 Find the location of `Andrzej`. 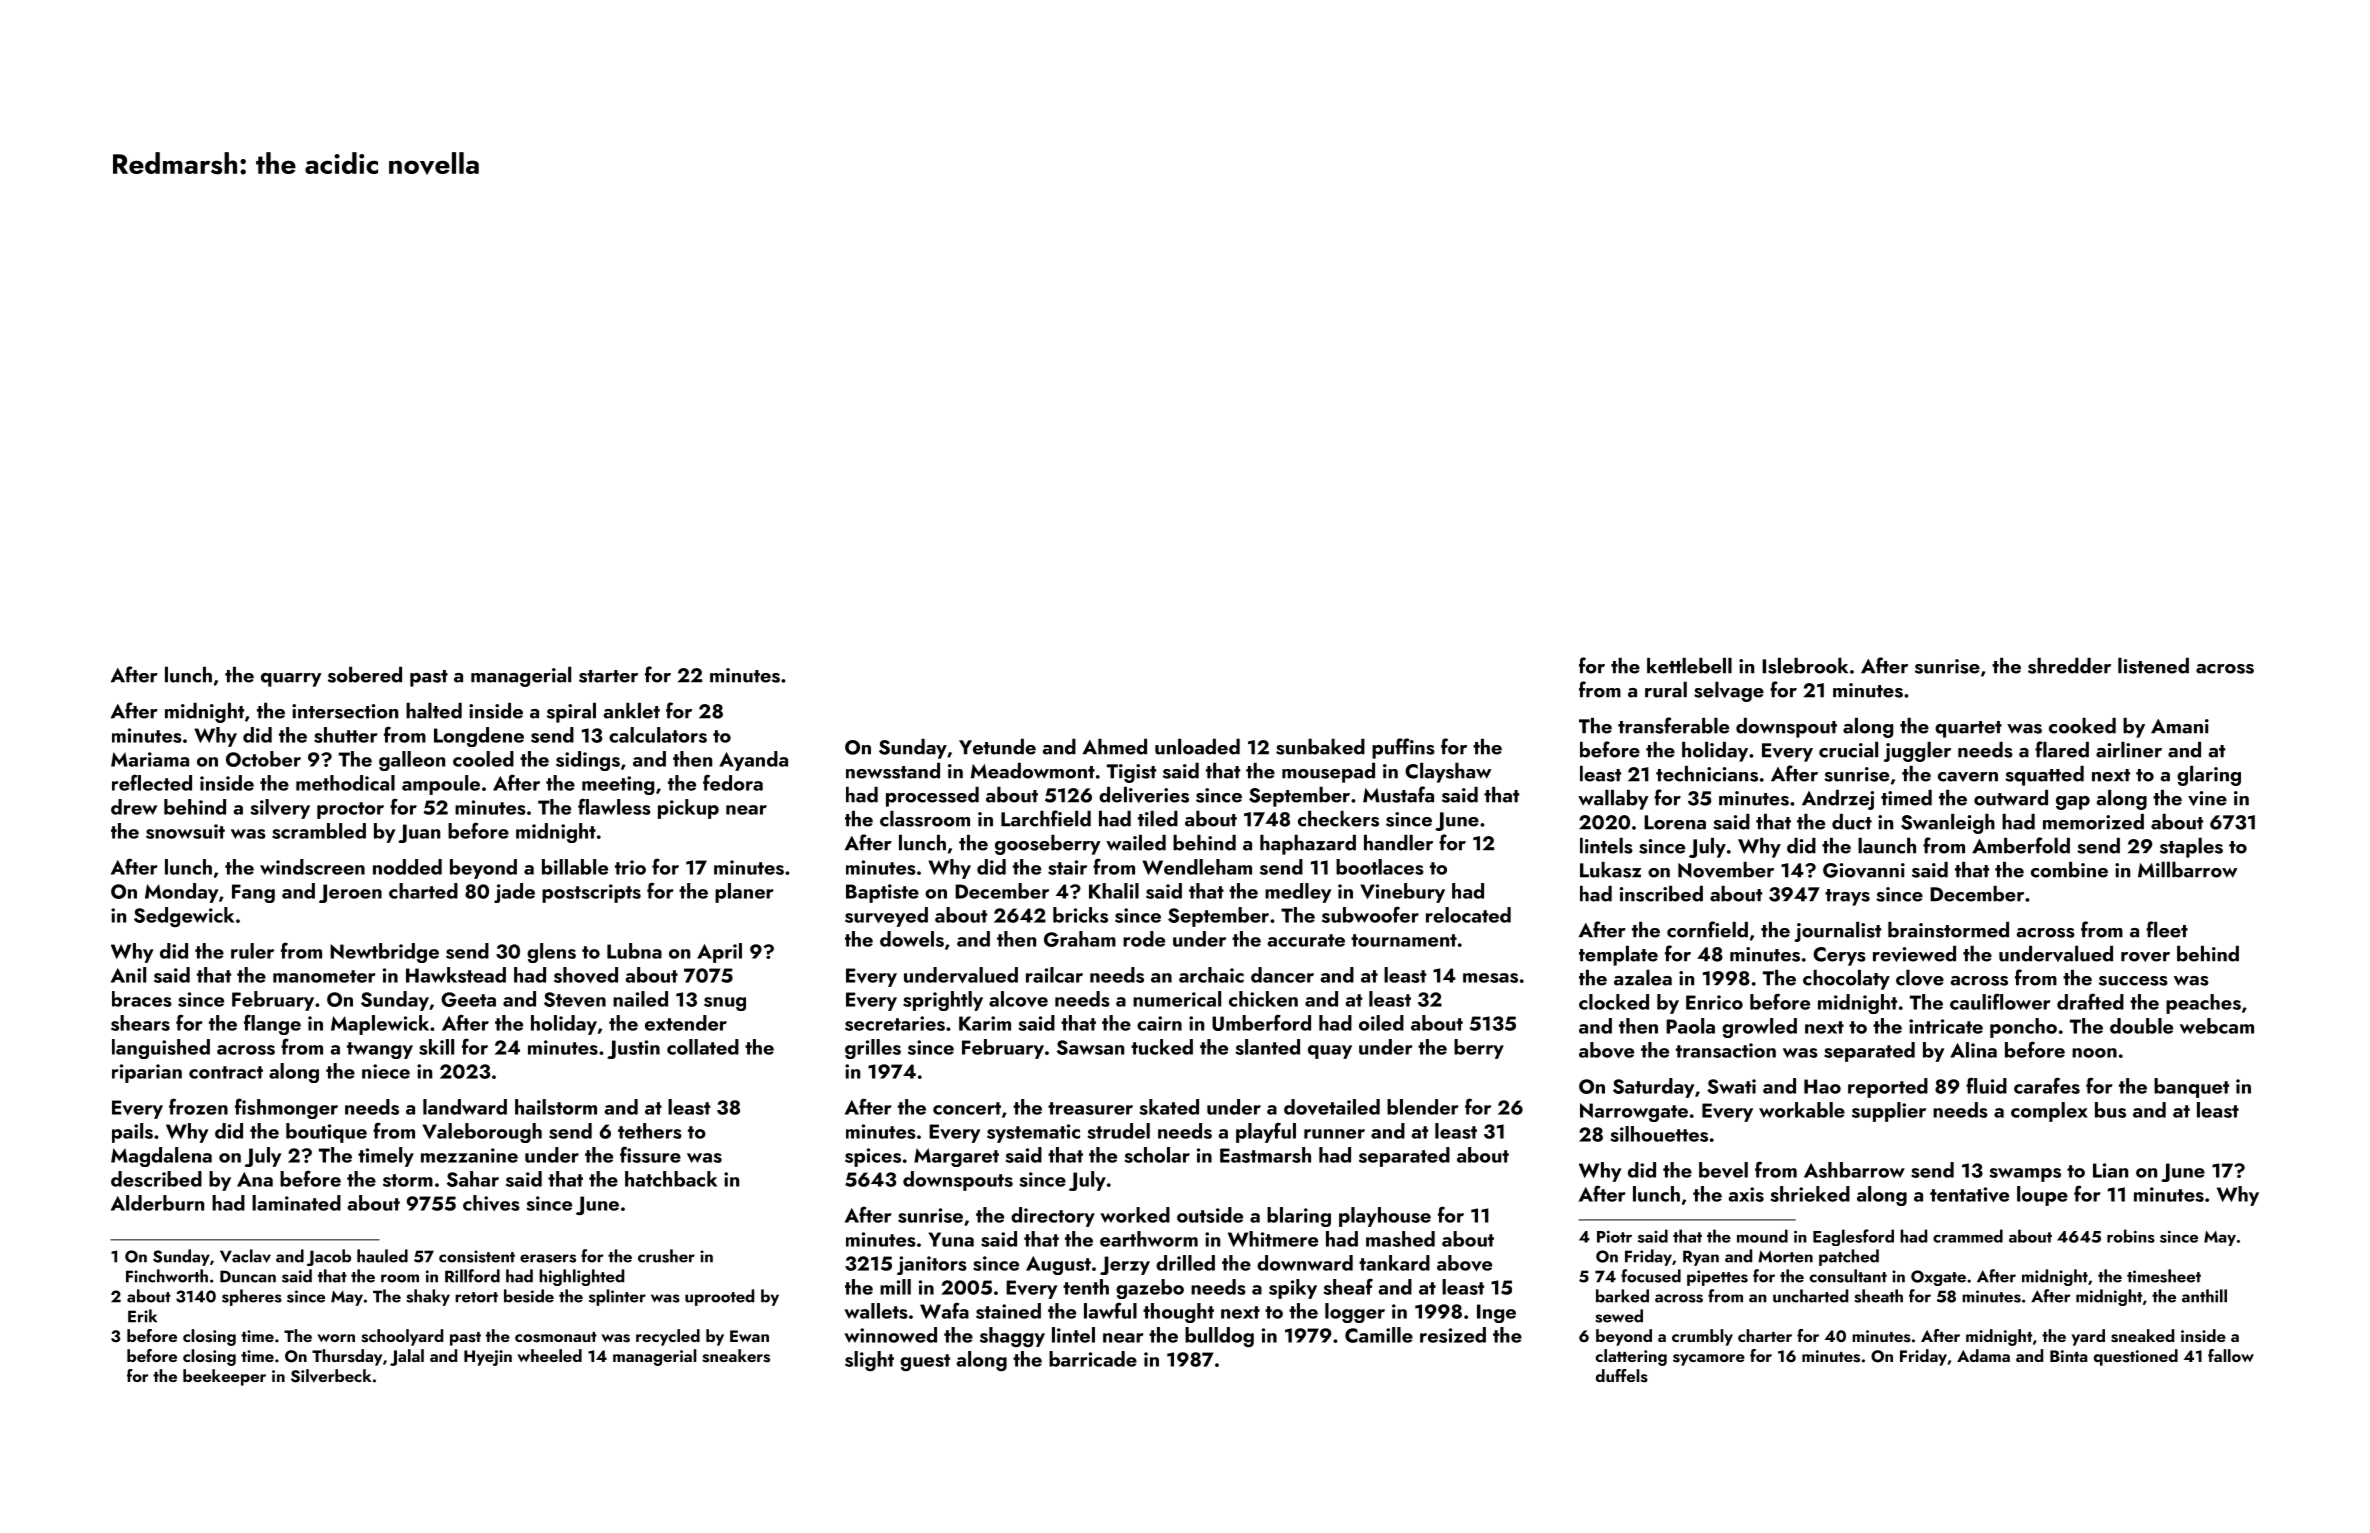

Andrzej is located at coordinates (1838, 800).
